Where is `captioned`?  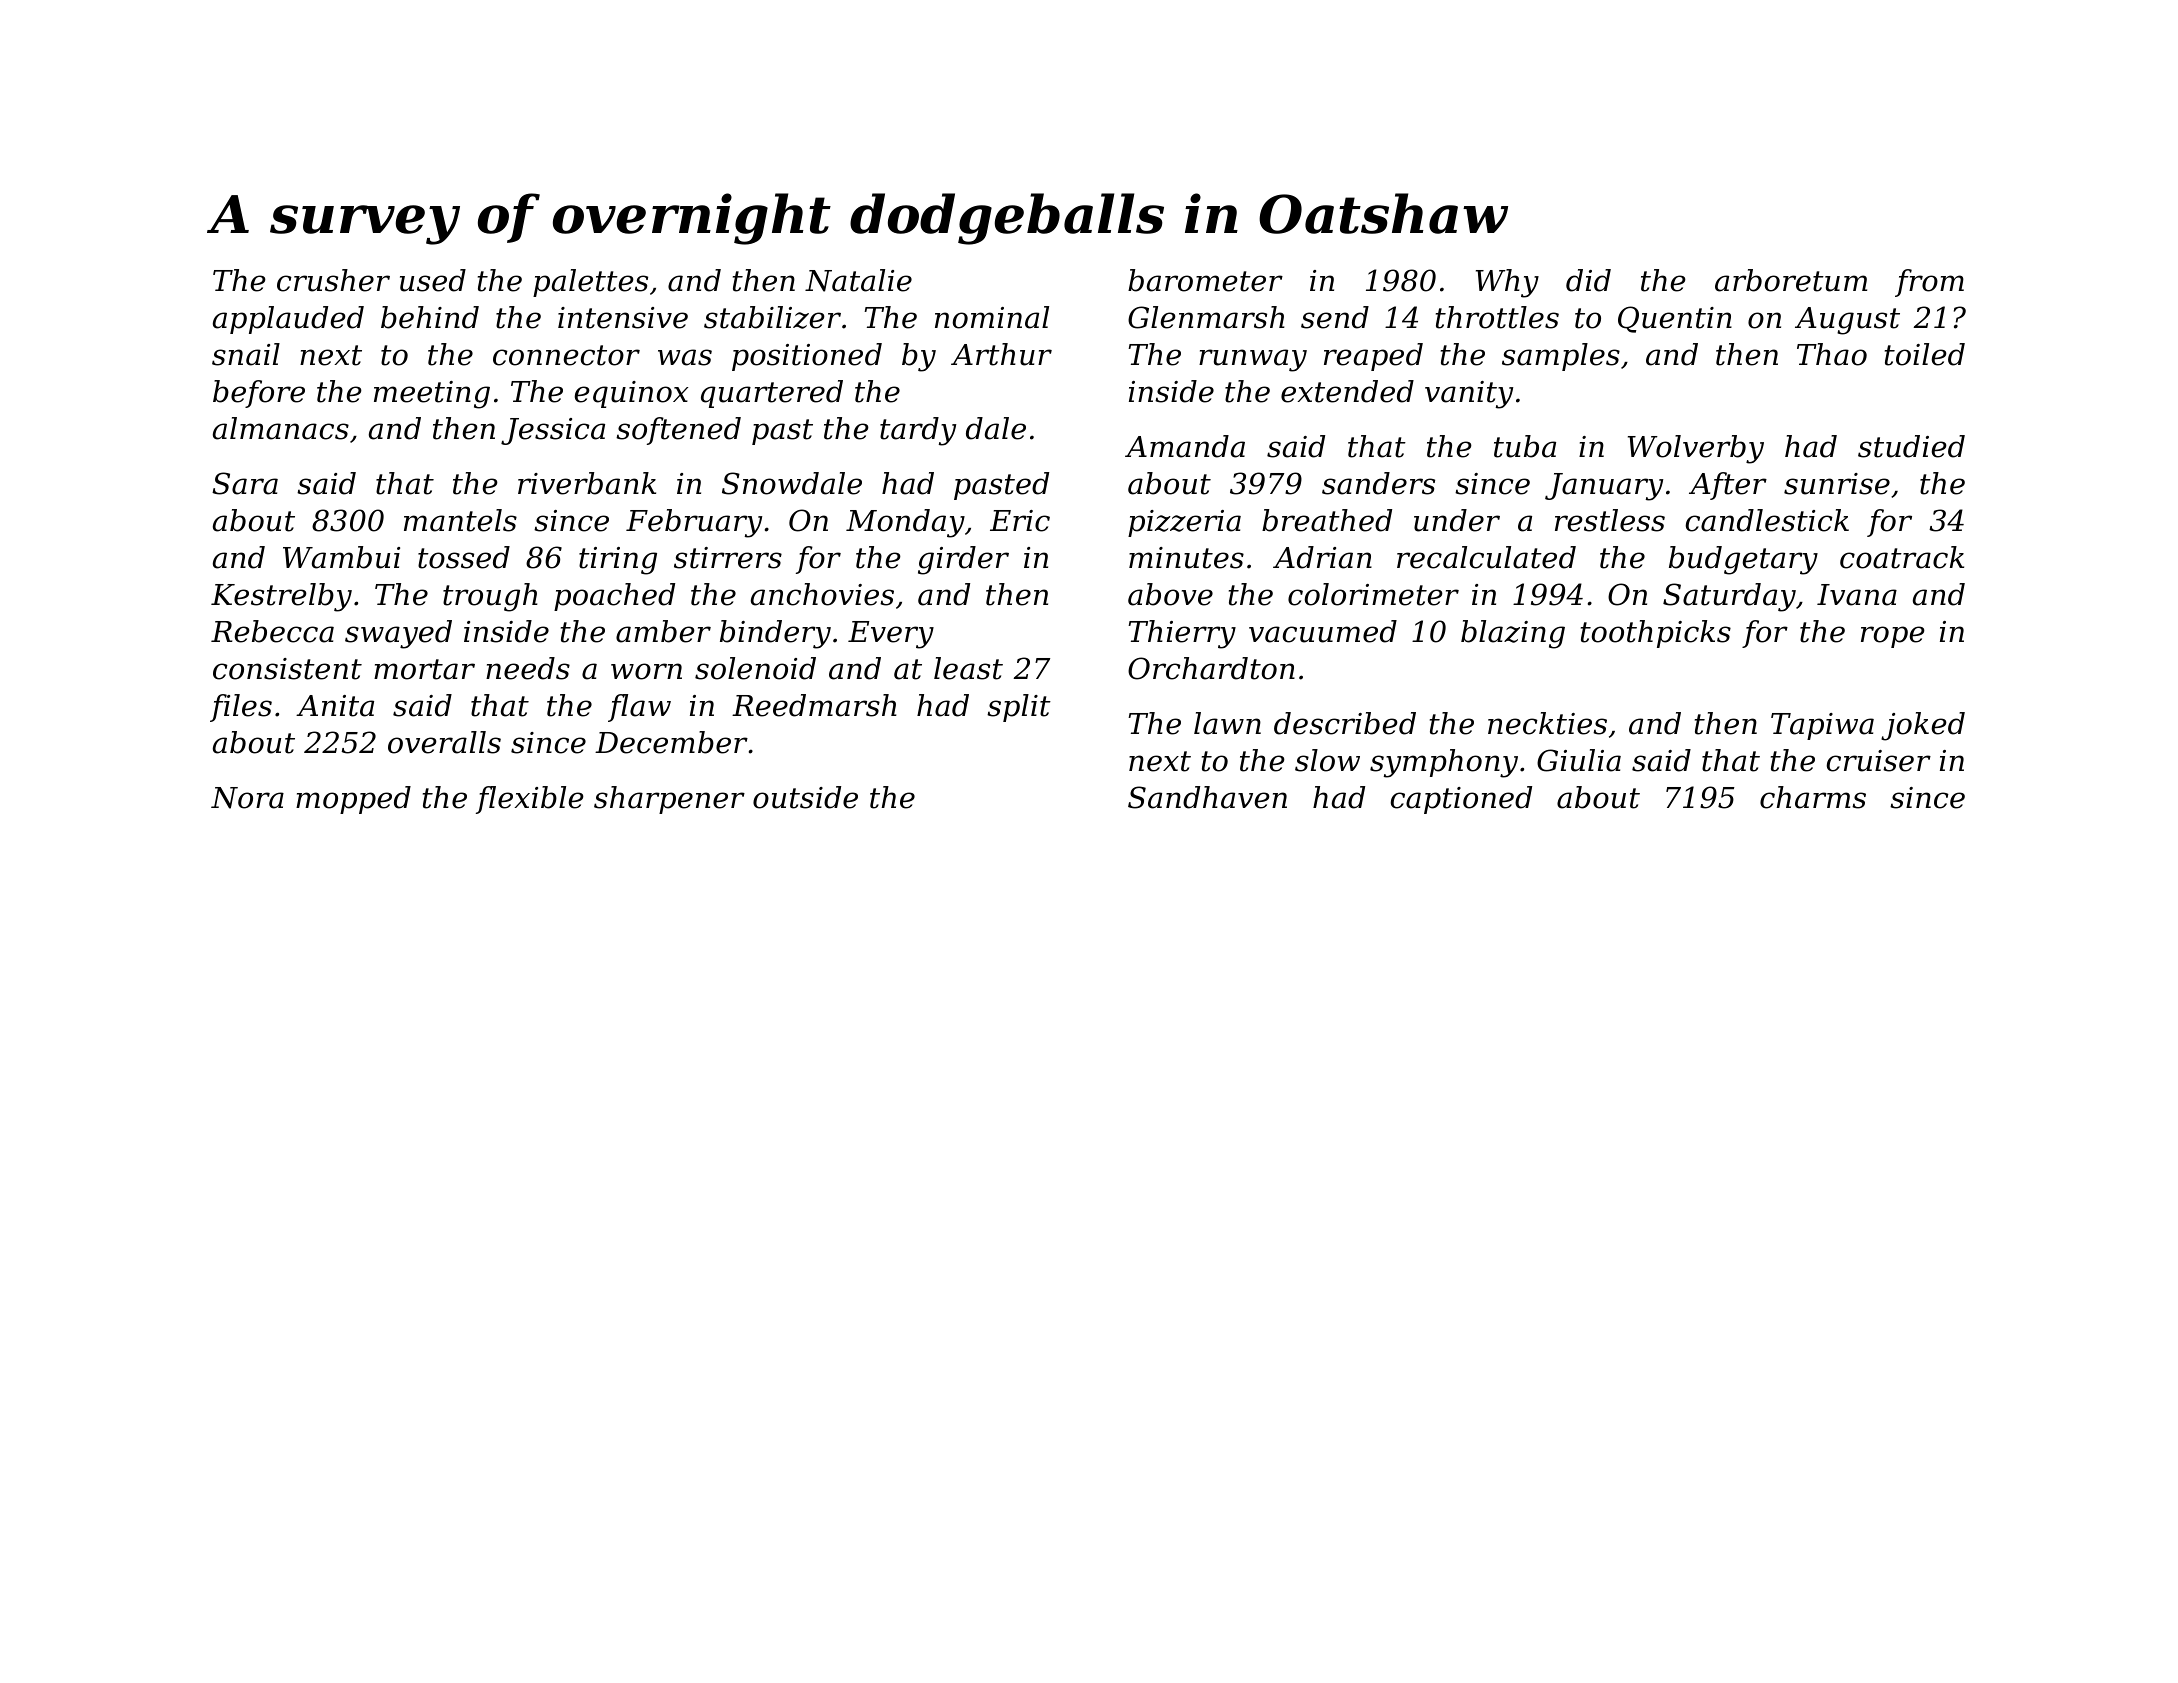
captioned is located at coordinates (1461, 800).
